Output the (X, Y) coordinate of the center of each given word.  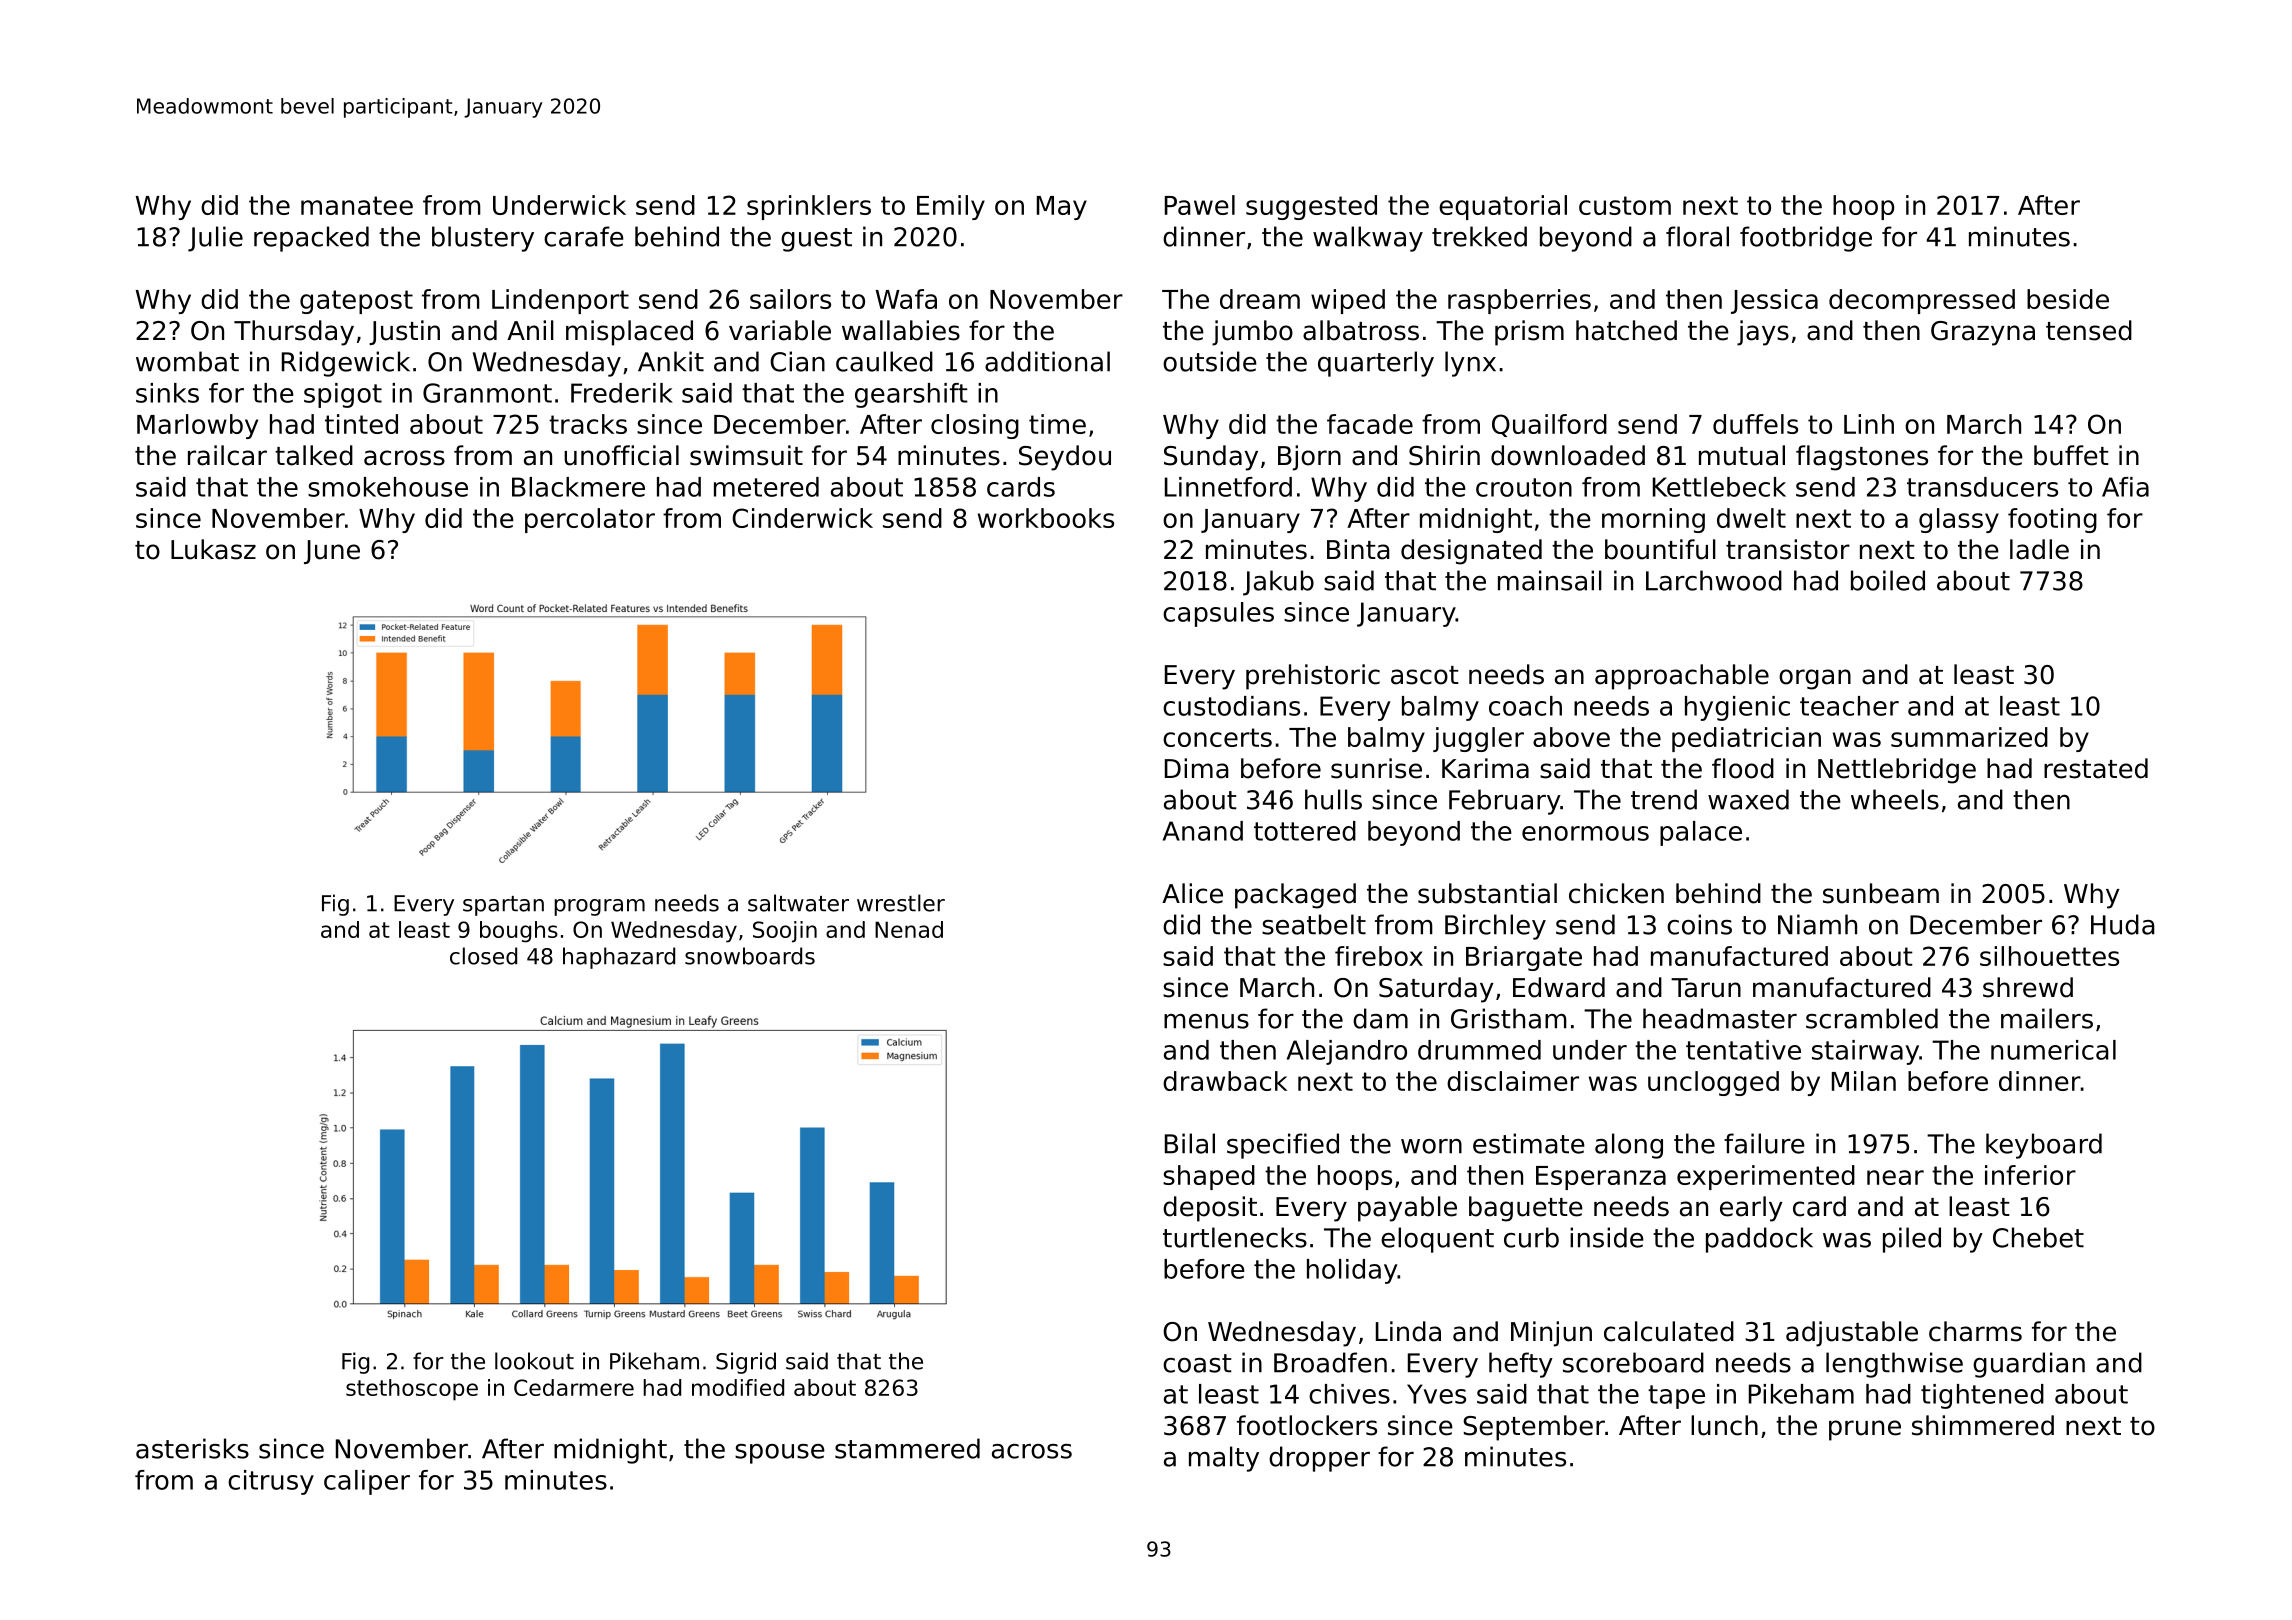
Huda (2123, 924)
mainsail (1550, 580)
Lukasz (213, 549)
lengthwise (1894, 1365)
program (599, 907)
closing (975, 426)
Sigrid (746, 1363)
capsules (1218, 614)
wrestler (901, 903)
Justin (404, 332)
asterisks (192, 1448)
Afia (2125, 487)
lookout (534, 1361)
